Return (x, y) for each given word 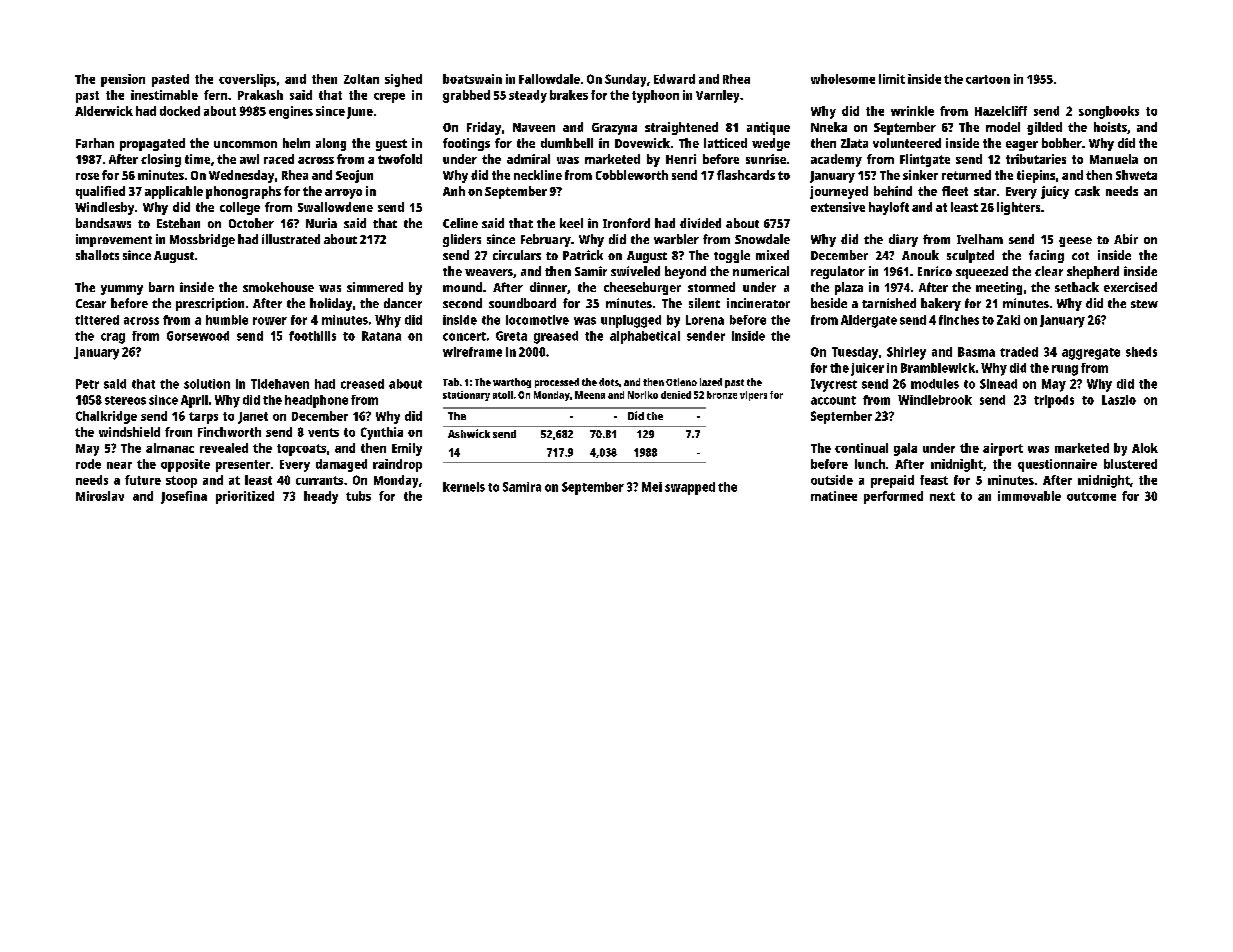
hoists (1110, 127)
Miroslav (100, 496)
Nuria (321, 223)
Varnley (717, 96)
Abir (1126, 239)
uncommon (245, 144)
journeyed (839, 192)
